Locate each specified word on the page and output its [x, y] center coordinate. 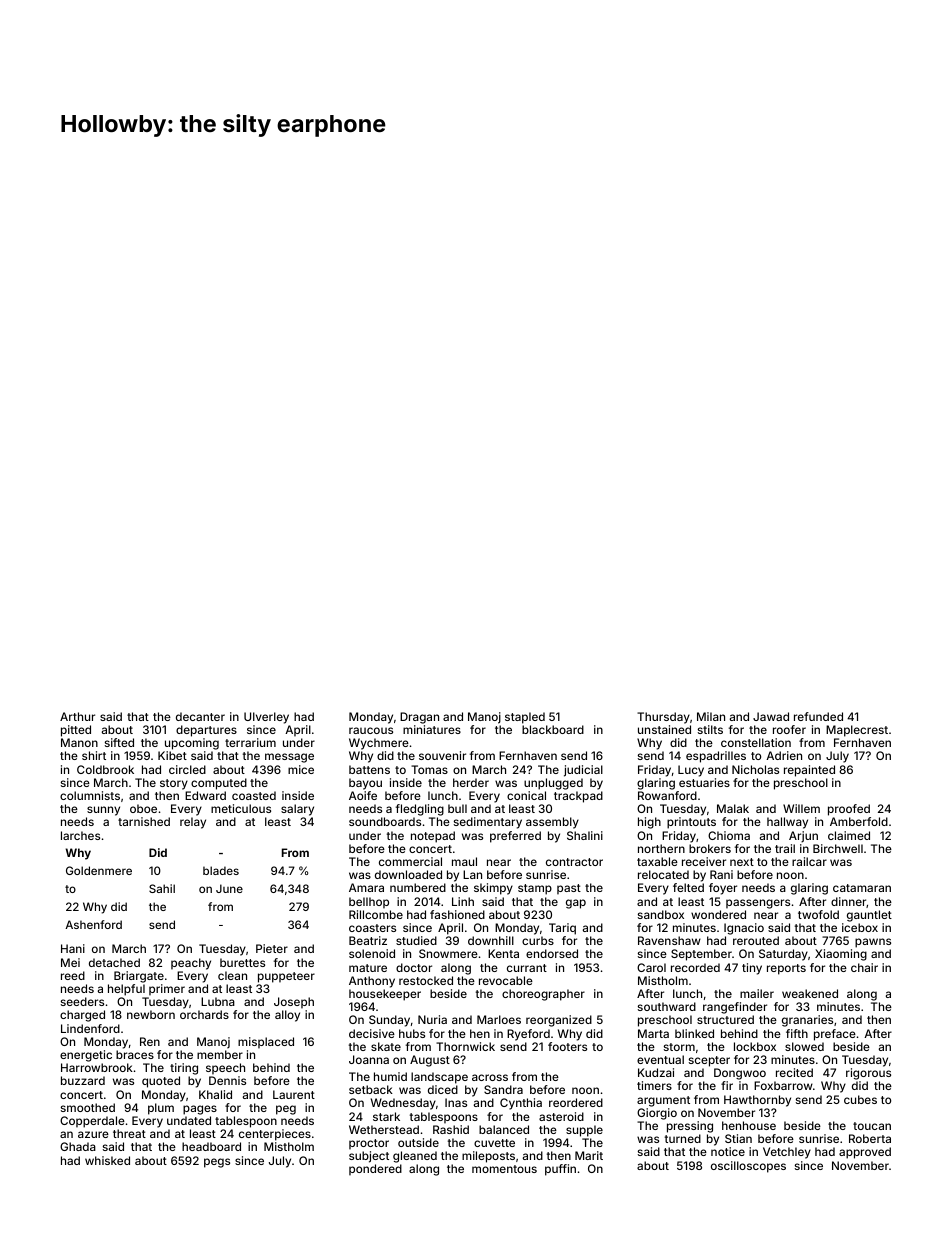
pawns [873, 943]
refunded [818, 716]
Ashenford [93, 924]
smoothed [88, 1107]
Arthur [77, 716]
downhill [491, 940]
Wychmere [379, 744]
